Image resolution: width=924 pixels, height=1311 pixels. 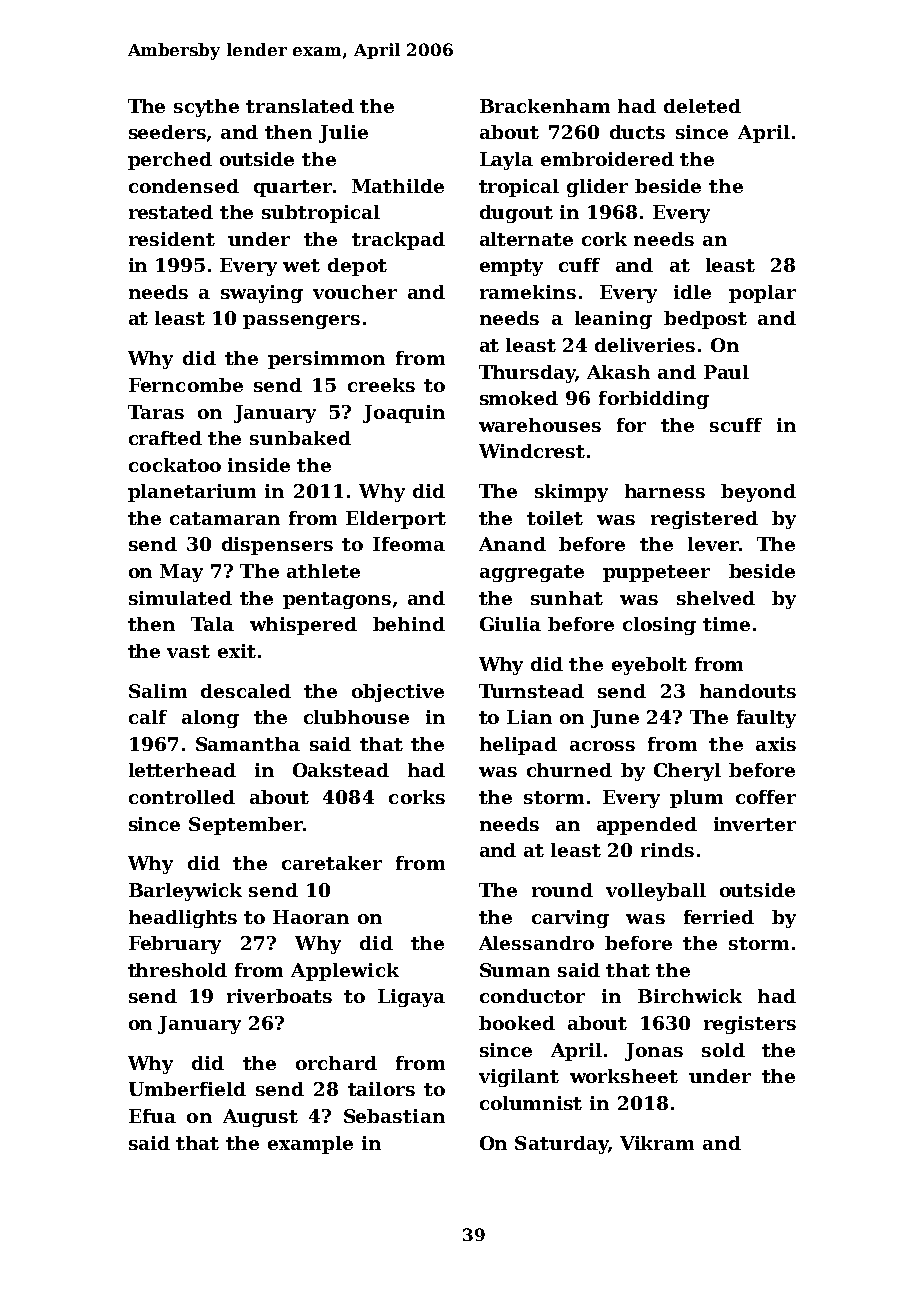 What do you see at coordinates (723, 1050) in the document?
I see `sold` at bounding box center [723, 1050].
